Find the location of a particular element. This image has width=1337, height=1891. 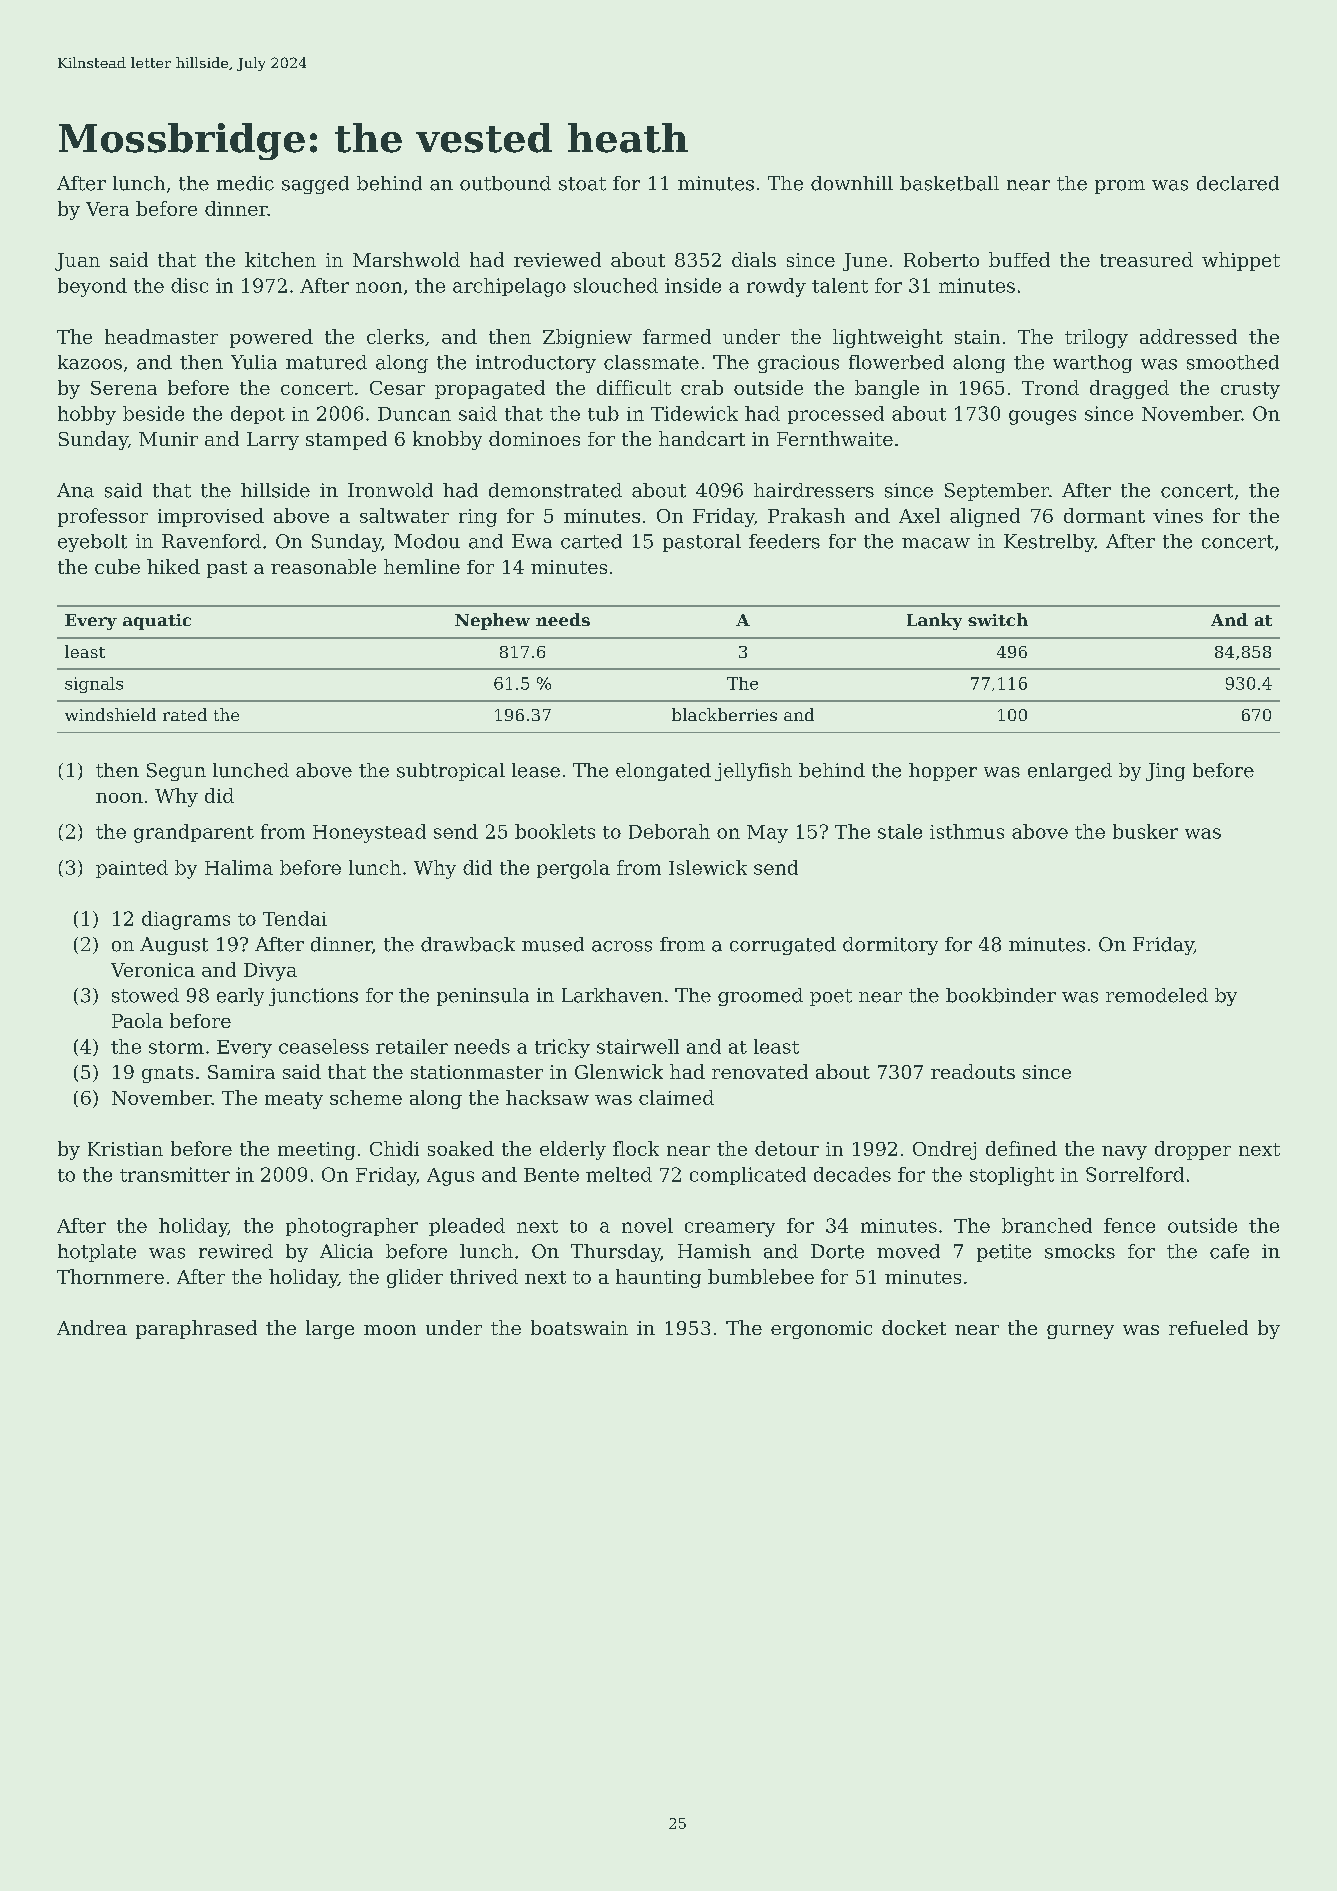

dragged is located at coordinates (1129, 389).
